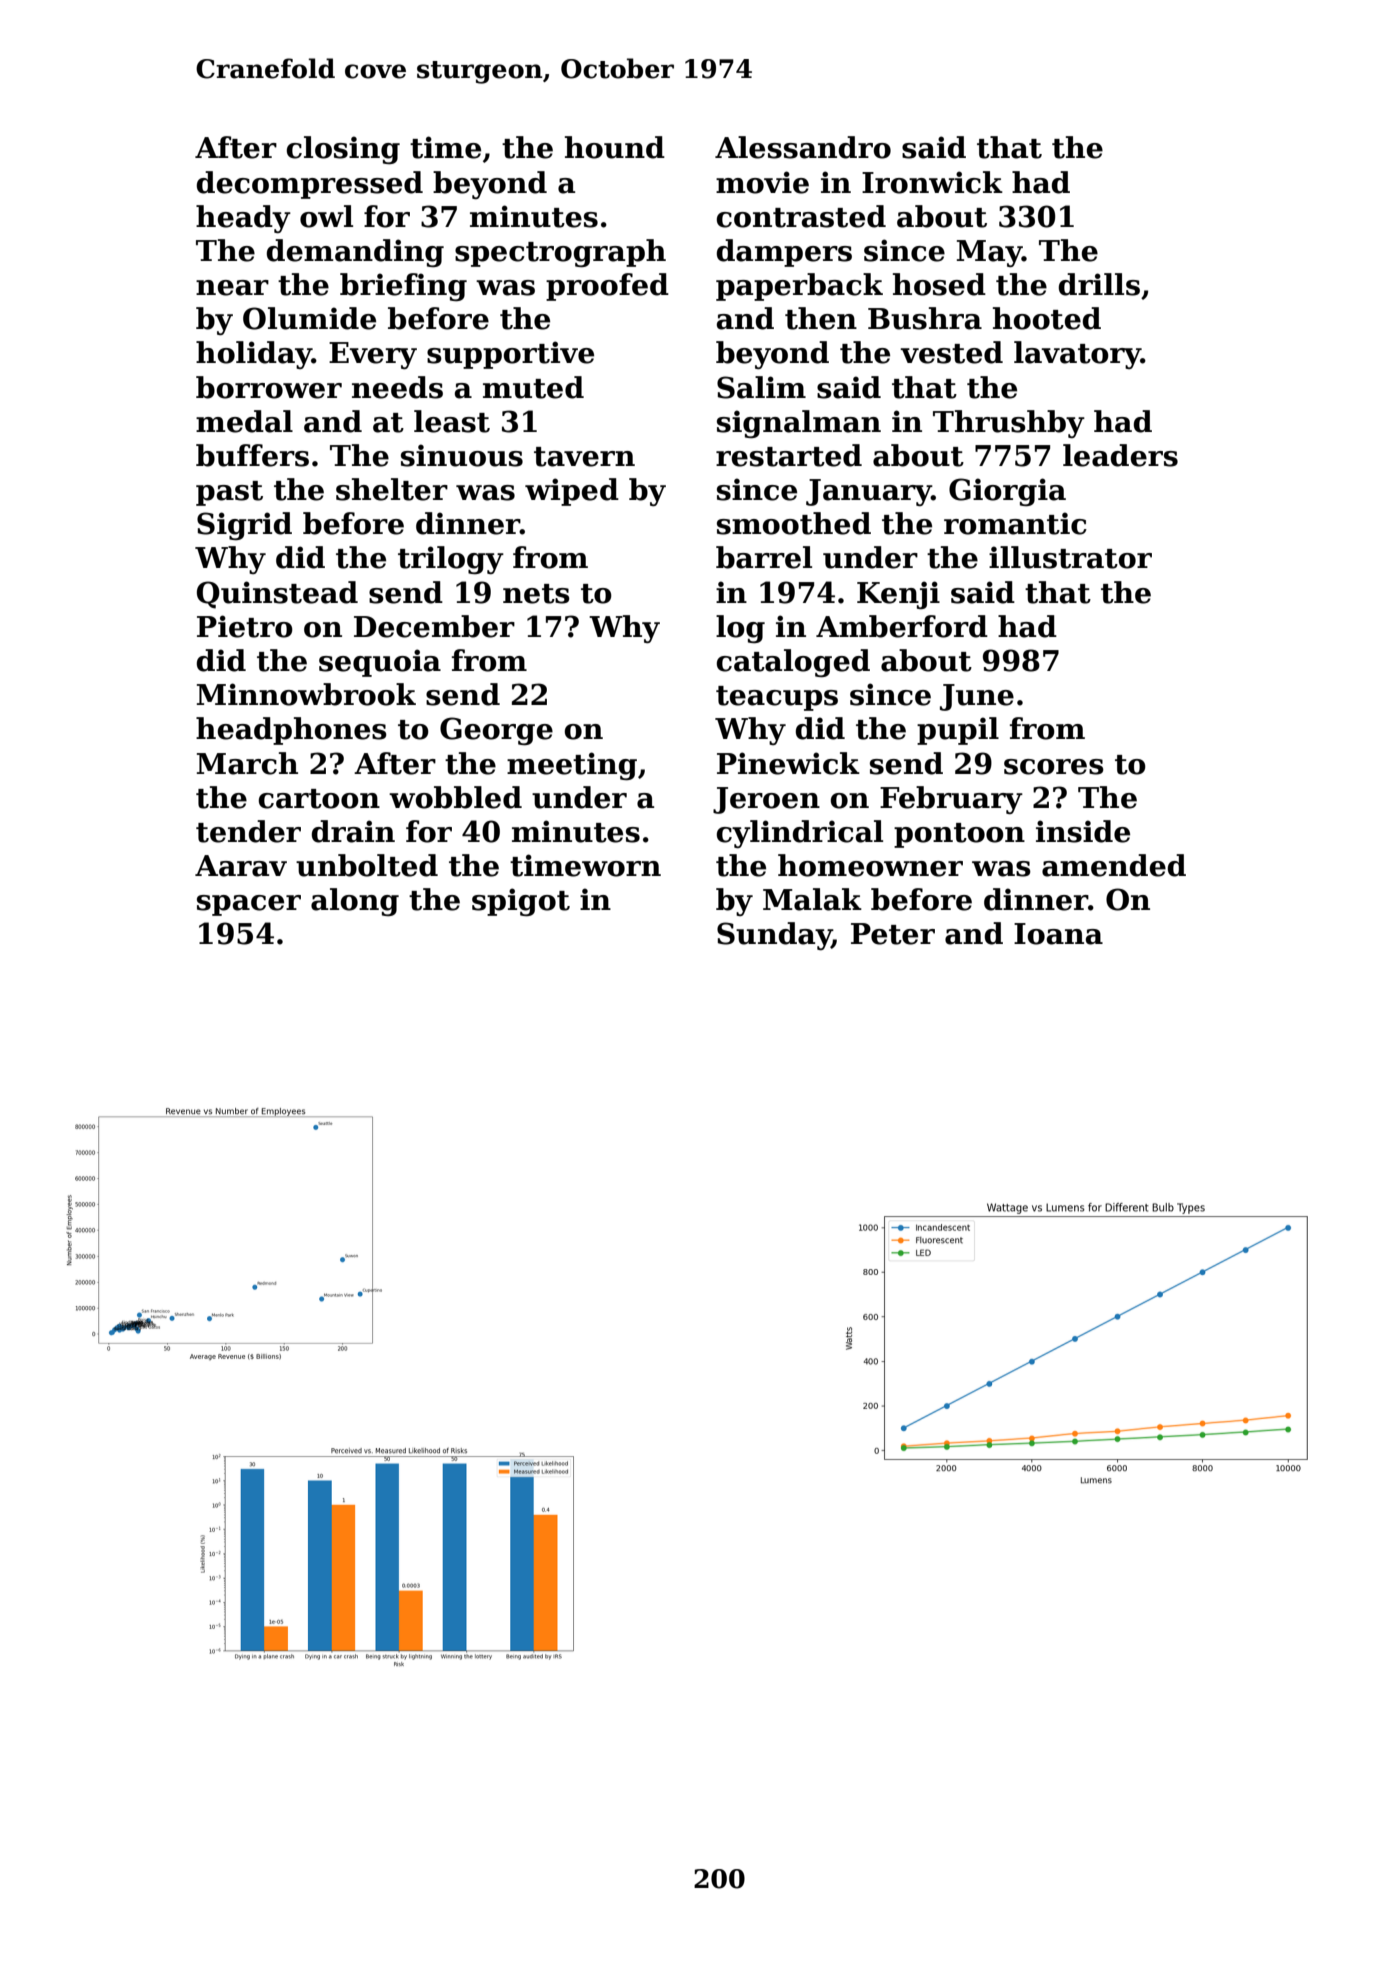 Image resolution: width=1386 pixels, height=1969 pixels. What do you see at coordinates (1120, 455) in the screenshot?
I see `leaders` at bounding box center [1120, 455].
